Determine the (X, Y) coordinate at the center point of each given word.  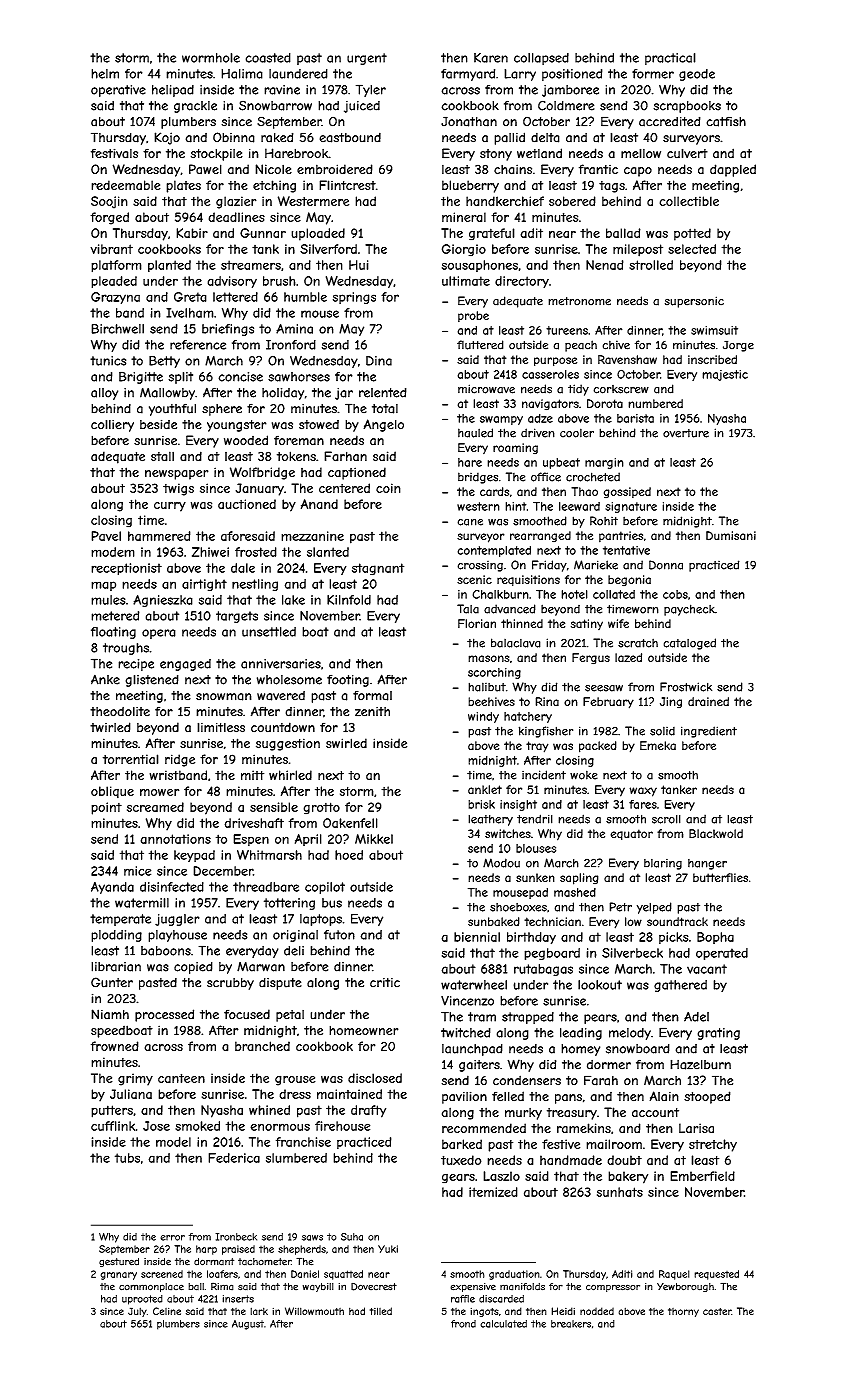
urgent (367, 59)
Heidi (563, 1311)
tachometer (264, 1262)
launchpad (472, 1050)
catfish (726, 121)
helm (105, 74)
